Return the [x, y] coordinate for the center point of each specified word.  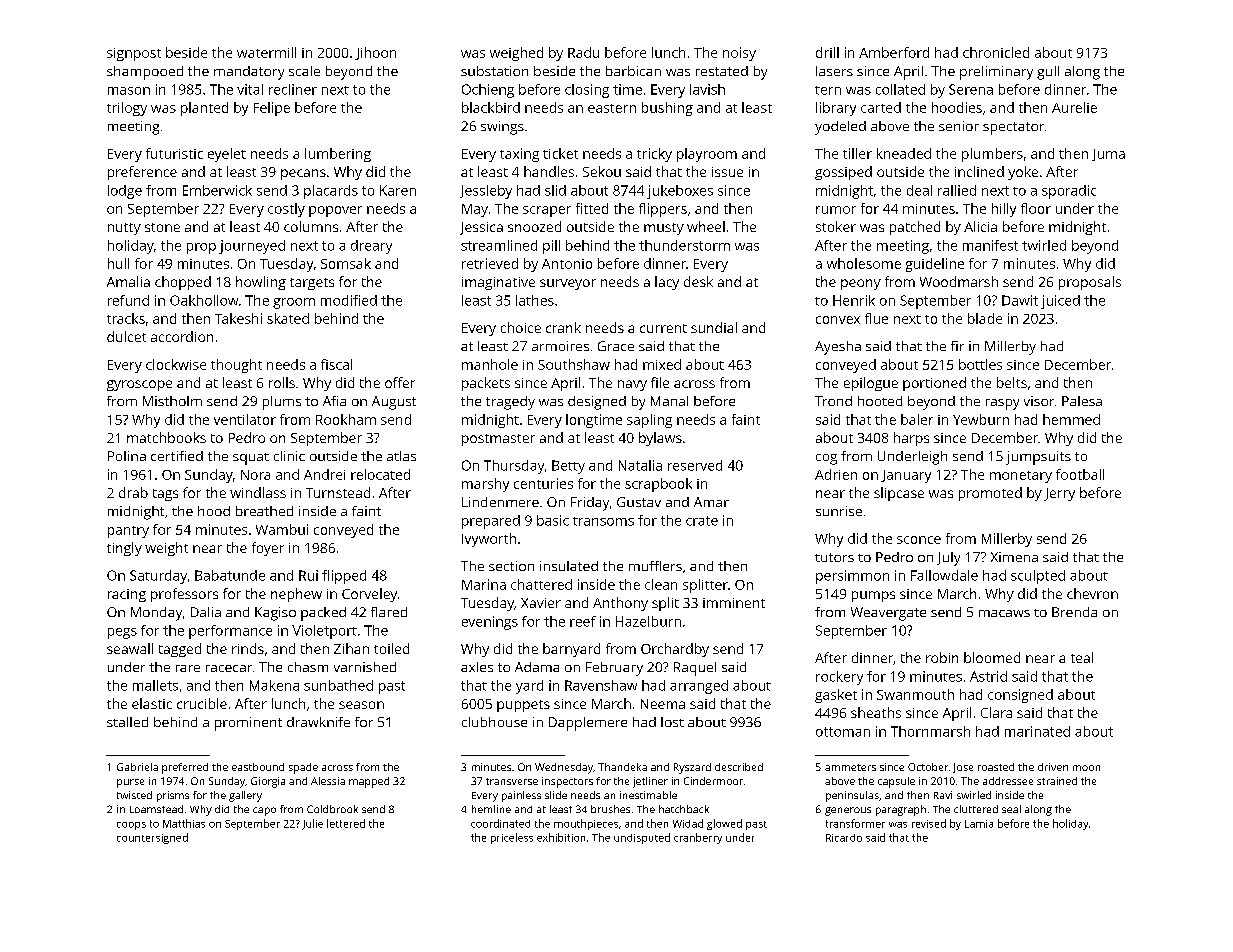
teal [1082, 657]
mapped [369, 782]
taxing [519, 155]
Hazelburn [648, 621]
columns [311, 226]
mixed [662, 364]
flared [389, 612]
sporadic [1069, 192]
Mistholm [172, 401]
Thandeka [622, 767]
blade [985, 318]
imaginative [498, 283]
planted [204, 109]
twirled [1044, 245]
